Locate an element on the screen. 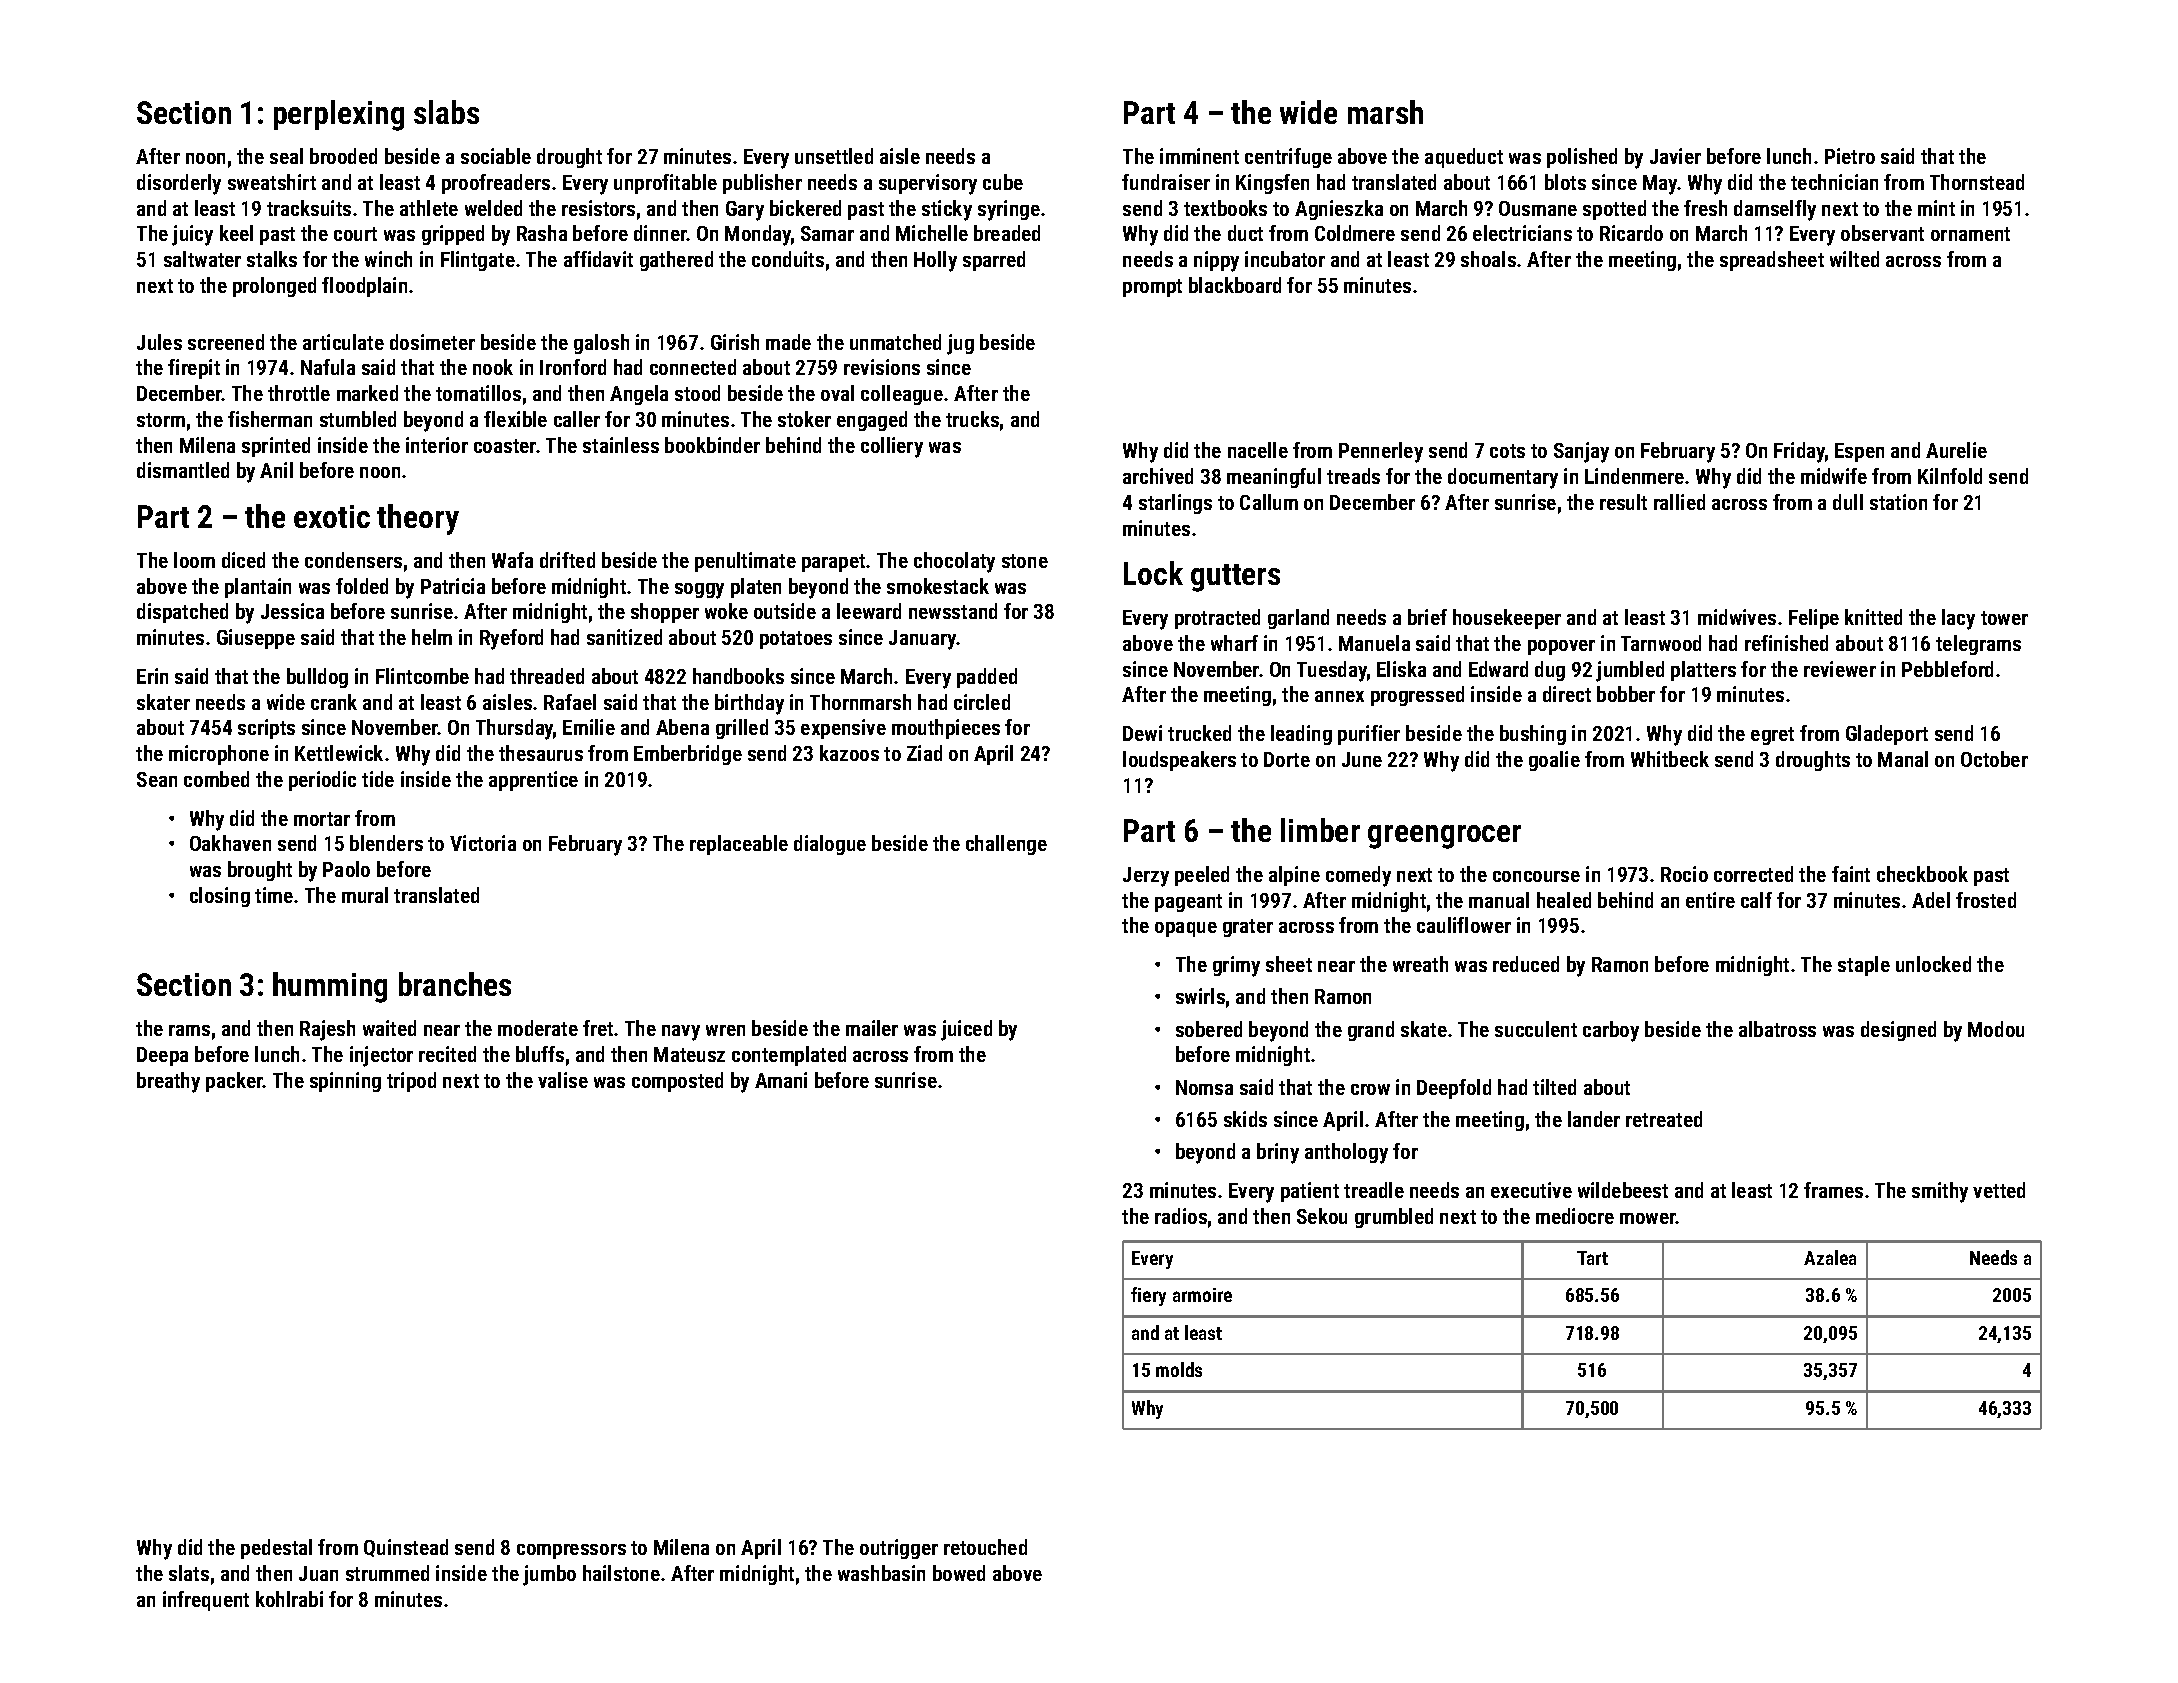 This screenshot has width=2178, height=1683. slats is located at coordinates (189, 1573).
